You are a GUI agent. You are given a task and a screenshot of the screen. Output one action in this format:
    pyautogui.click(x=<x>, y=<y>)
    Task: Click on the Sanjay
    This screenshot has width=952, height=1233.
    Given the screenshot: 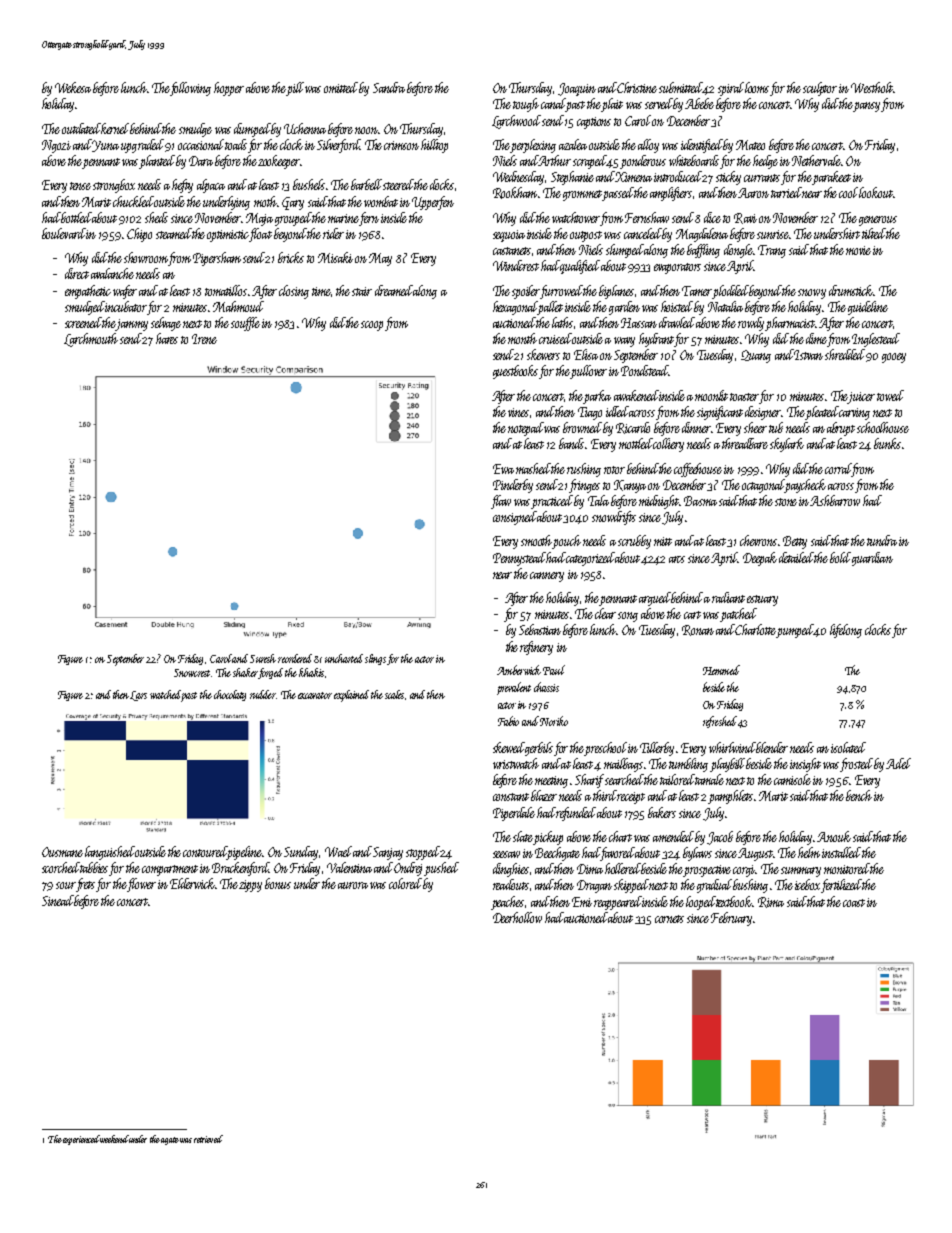 What is the action you would take?
    pyautogui.click(x=388, y=853)
